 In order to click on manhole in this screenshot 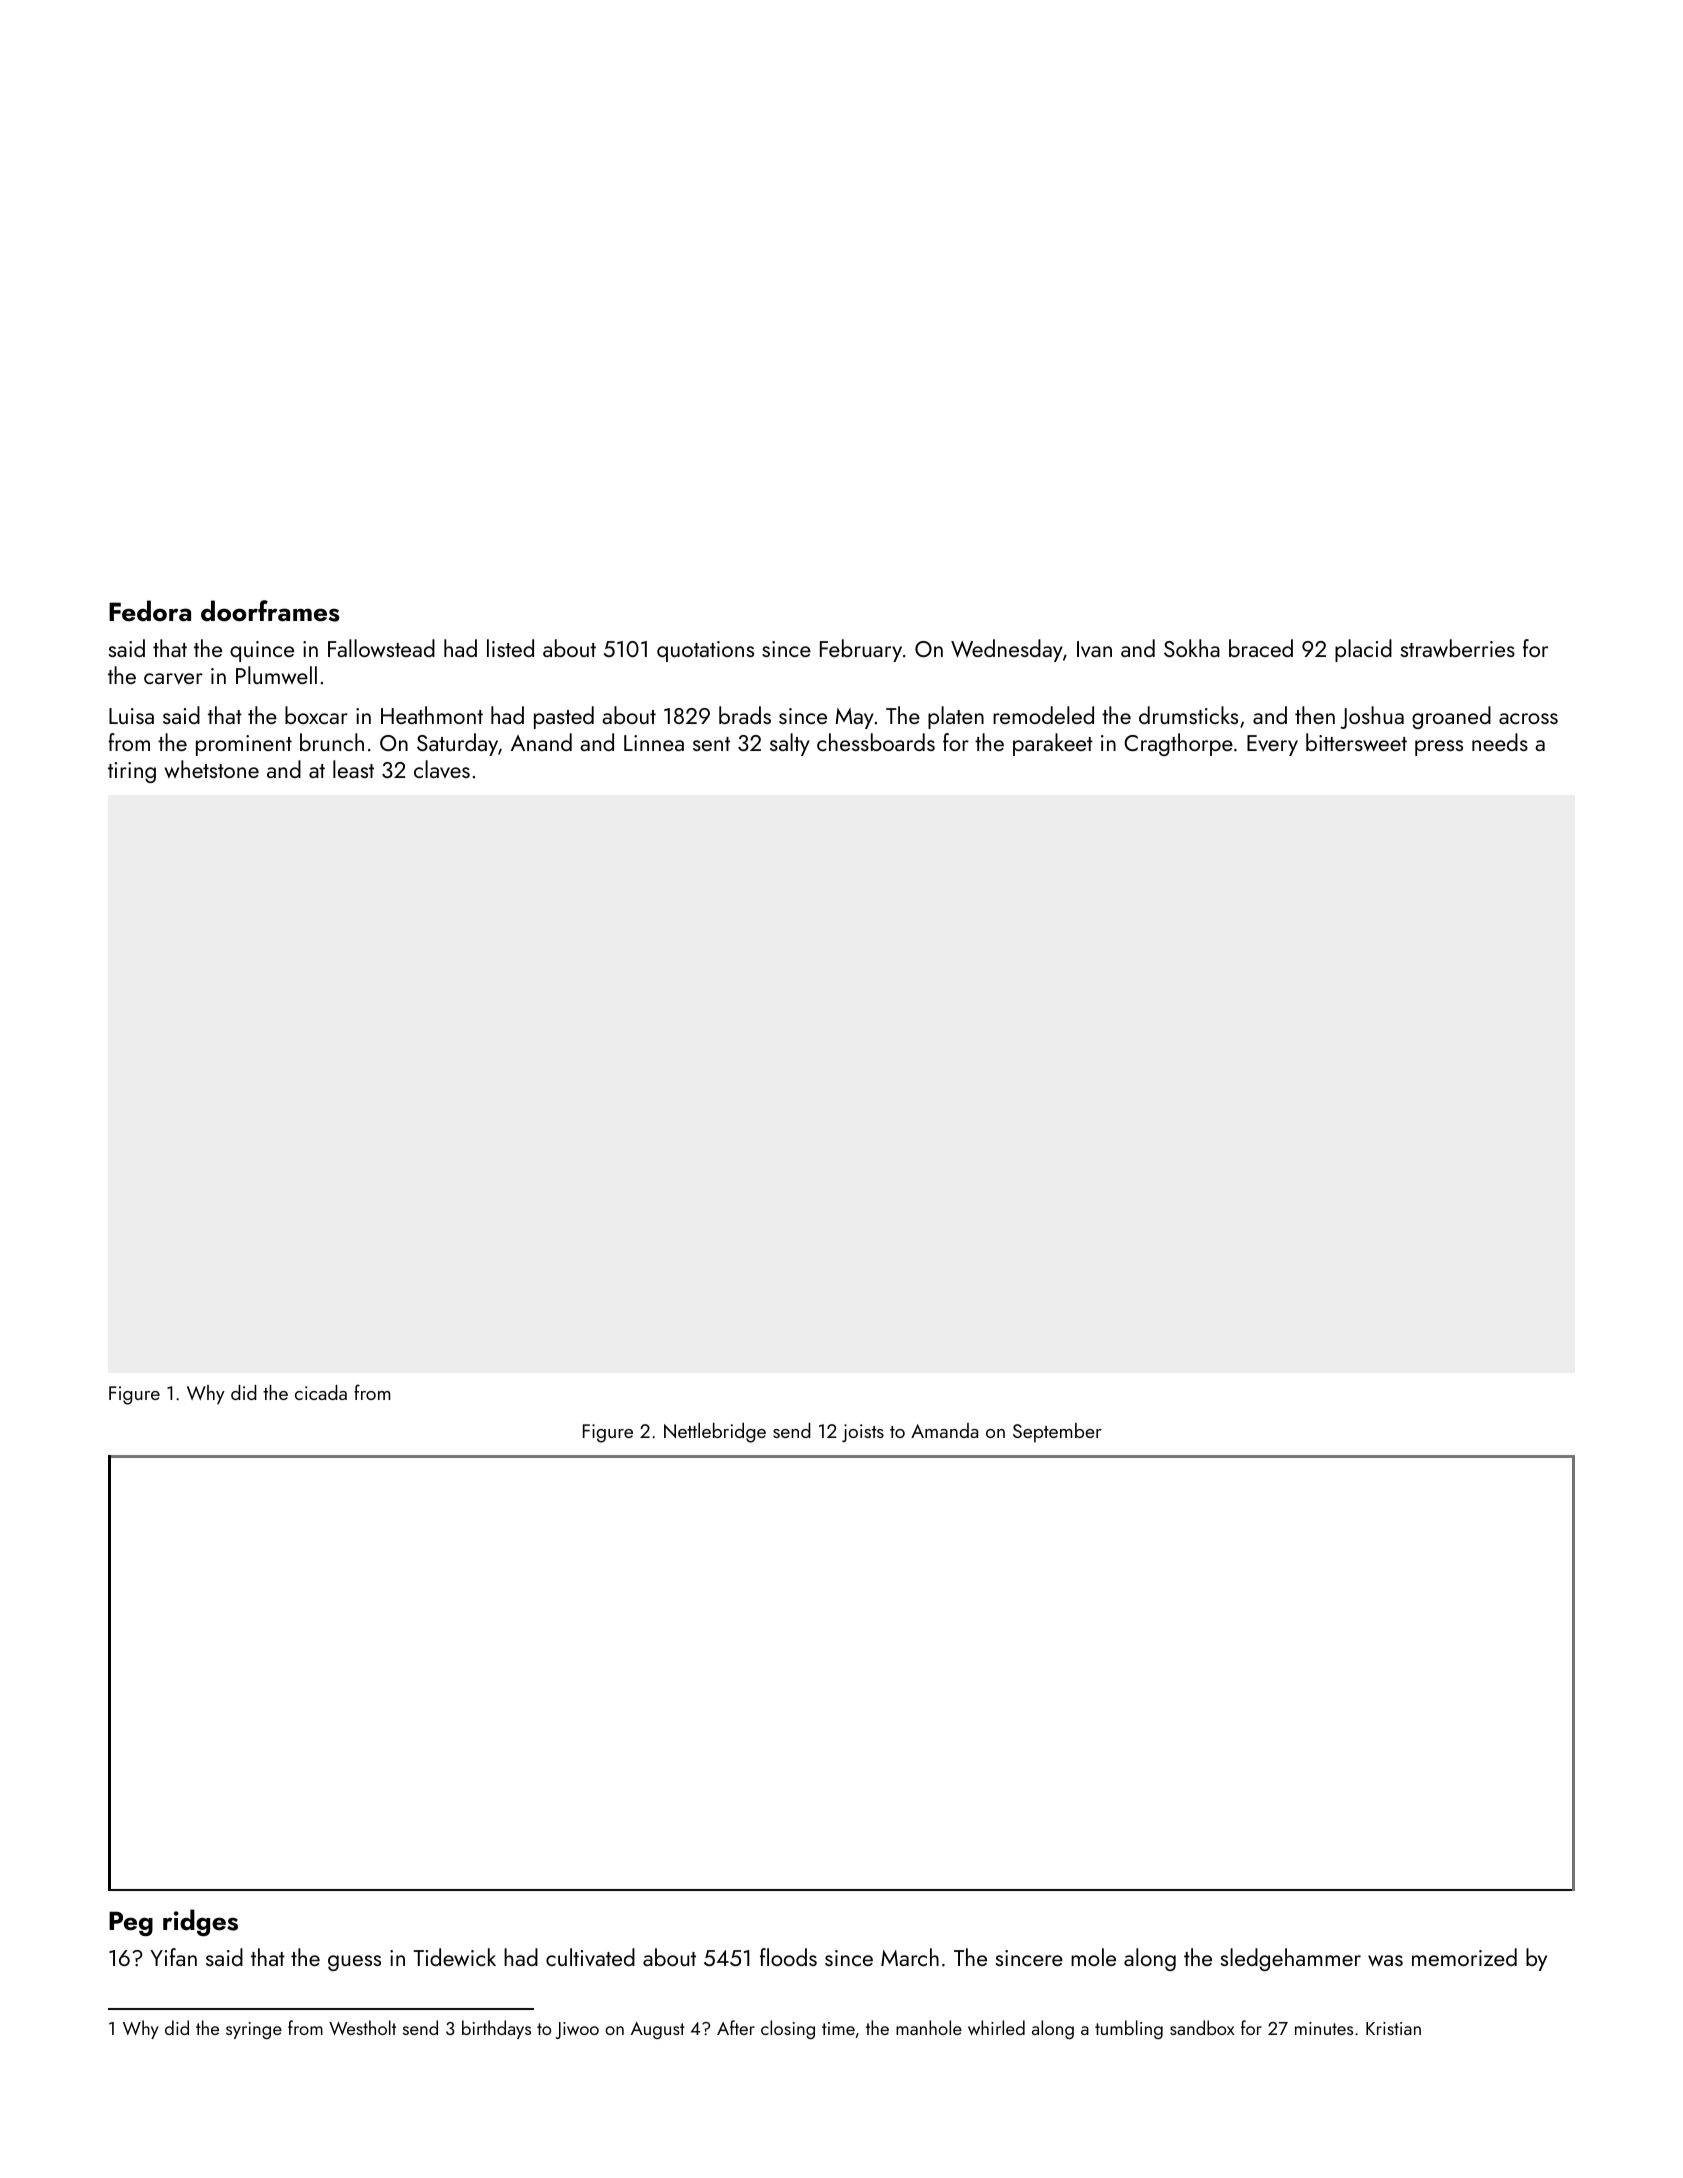, I will do `click(929, 2027)`.
